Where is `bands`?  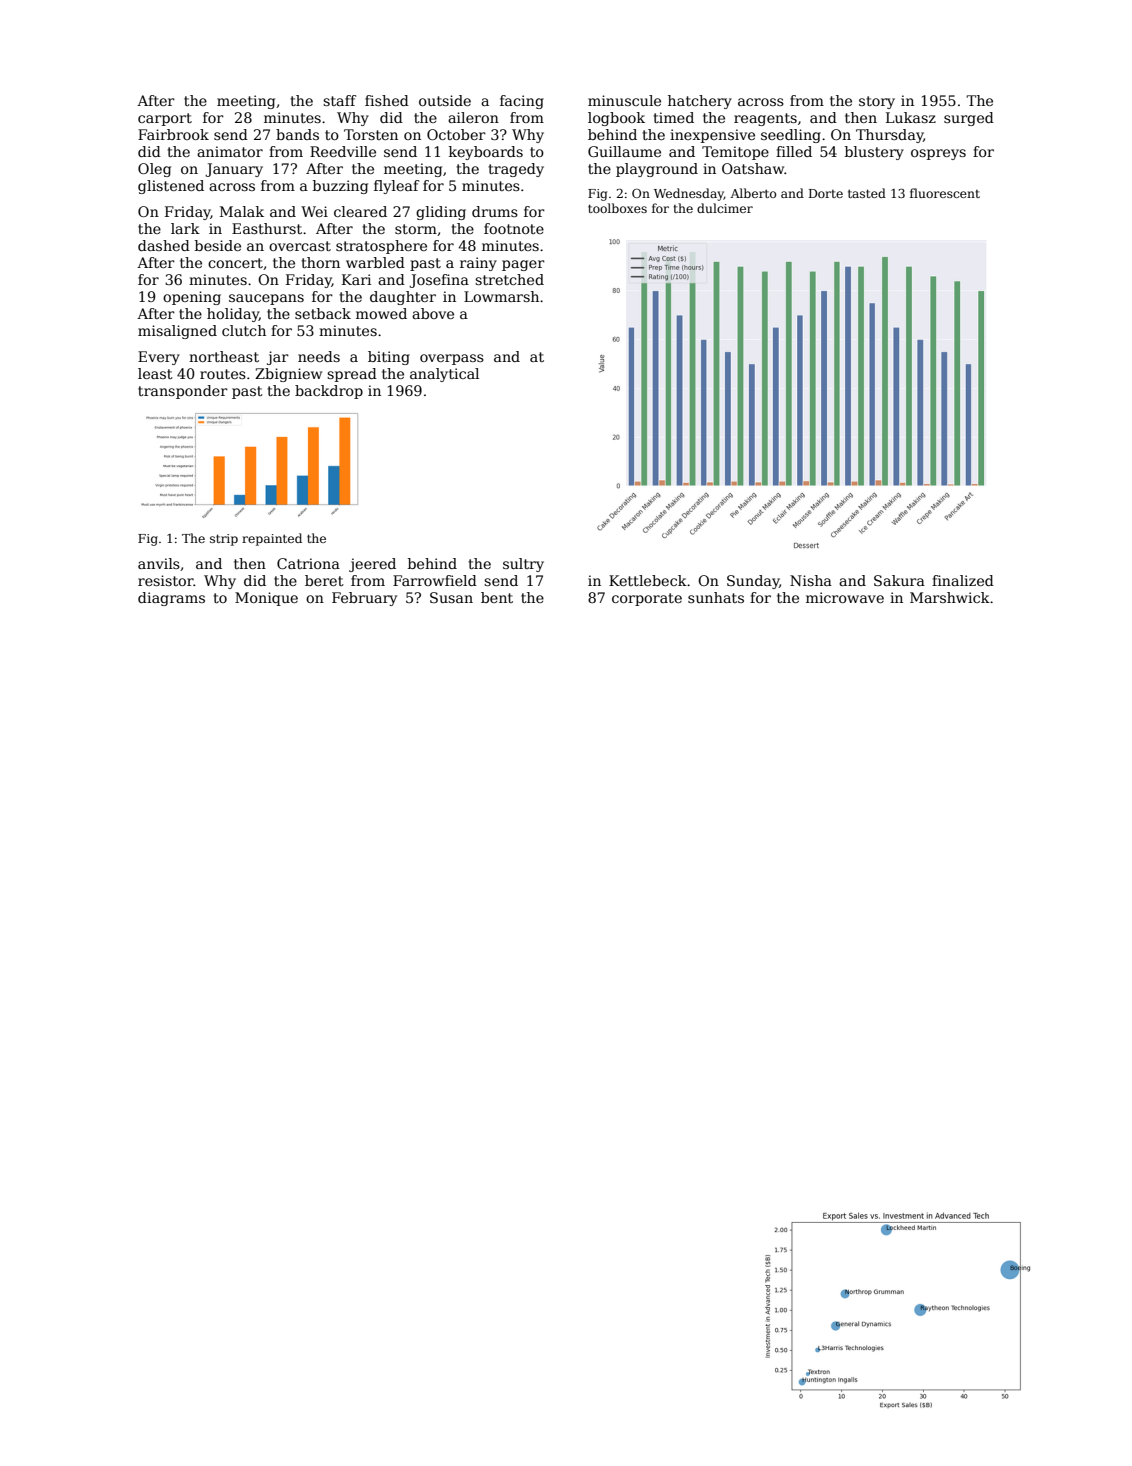 bands is located at coordinates (297, 134).
